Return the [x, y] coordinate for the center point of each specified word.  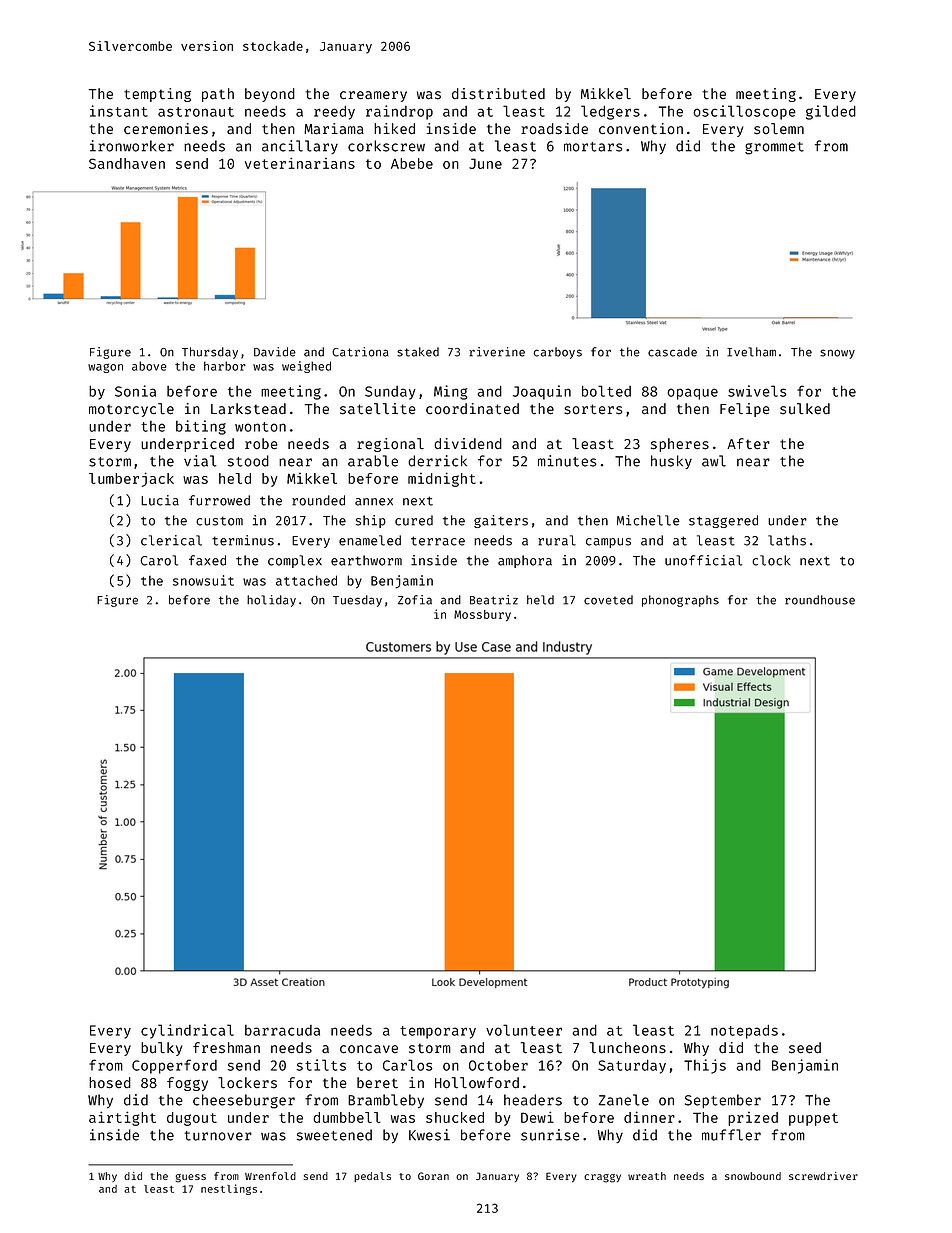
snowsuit [203, 580]
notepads [744, 1031]
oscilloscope [744, 112]
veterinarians [300, 163]
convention [641, 129]
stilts [321, 1065]
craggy [602, 1178]
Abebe [412, 163]
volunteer [524, 1030]
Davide [275, 352]
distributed [498, 94]
